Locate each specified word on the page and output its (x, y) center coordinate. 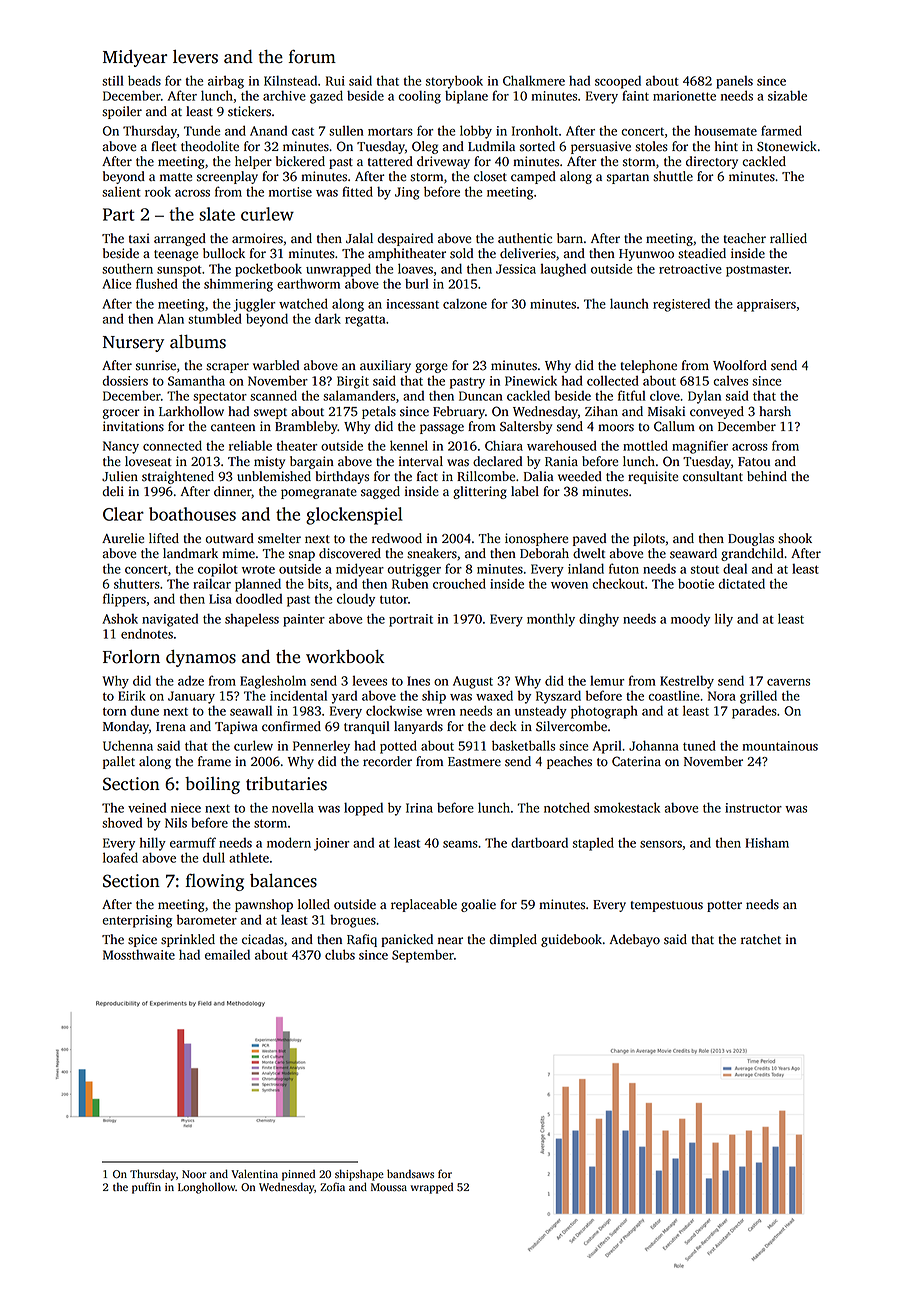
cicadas (263, 939)
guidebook (571, 940)
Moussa (389, 1187)
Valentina (254, 1174)
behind (767, 476)
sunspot (179, 271)
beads (144, 80)
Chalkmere (534, 80)
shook (795, 538)
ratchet (761, 939)
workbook (345, 657)
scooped (618, 82)
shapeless (252, 620)
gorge (431, 368)
